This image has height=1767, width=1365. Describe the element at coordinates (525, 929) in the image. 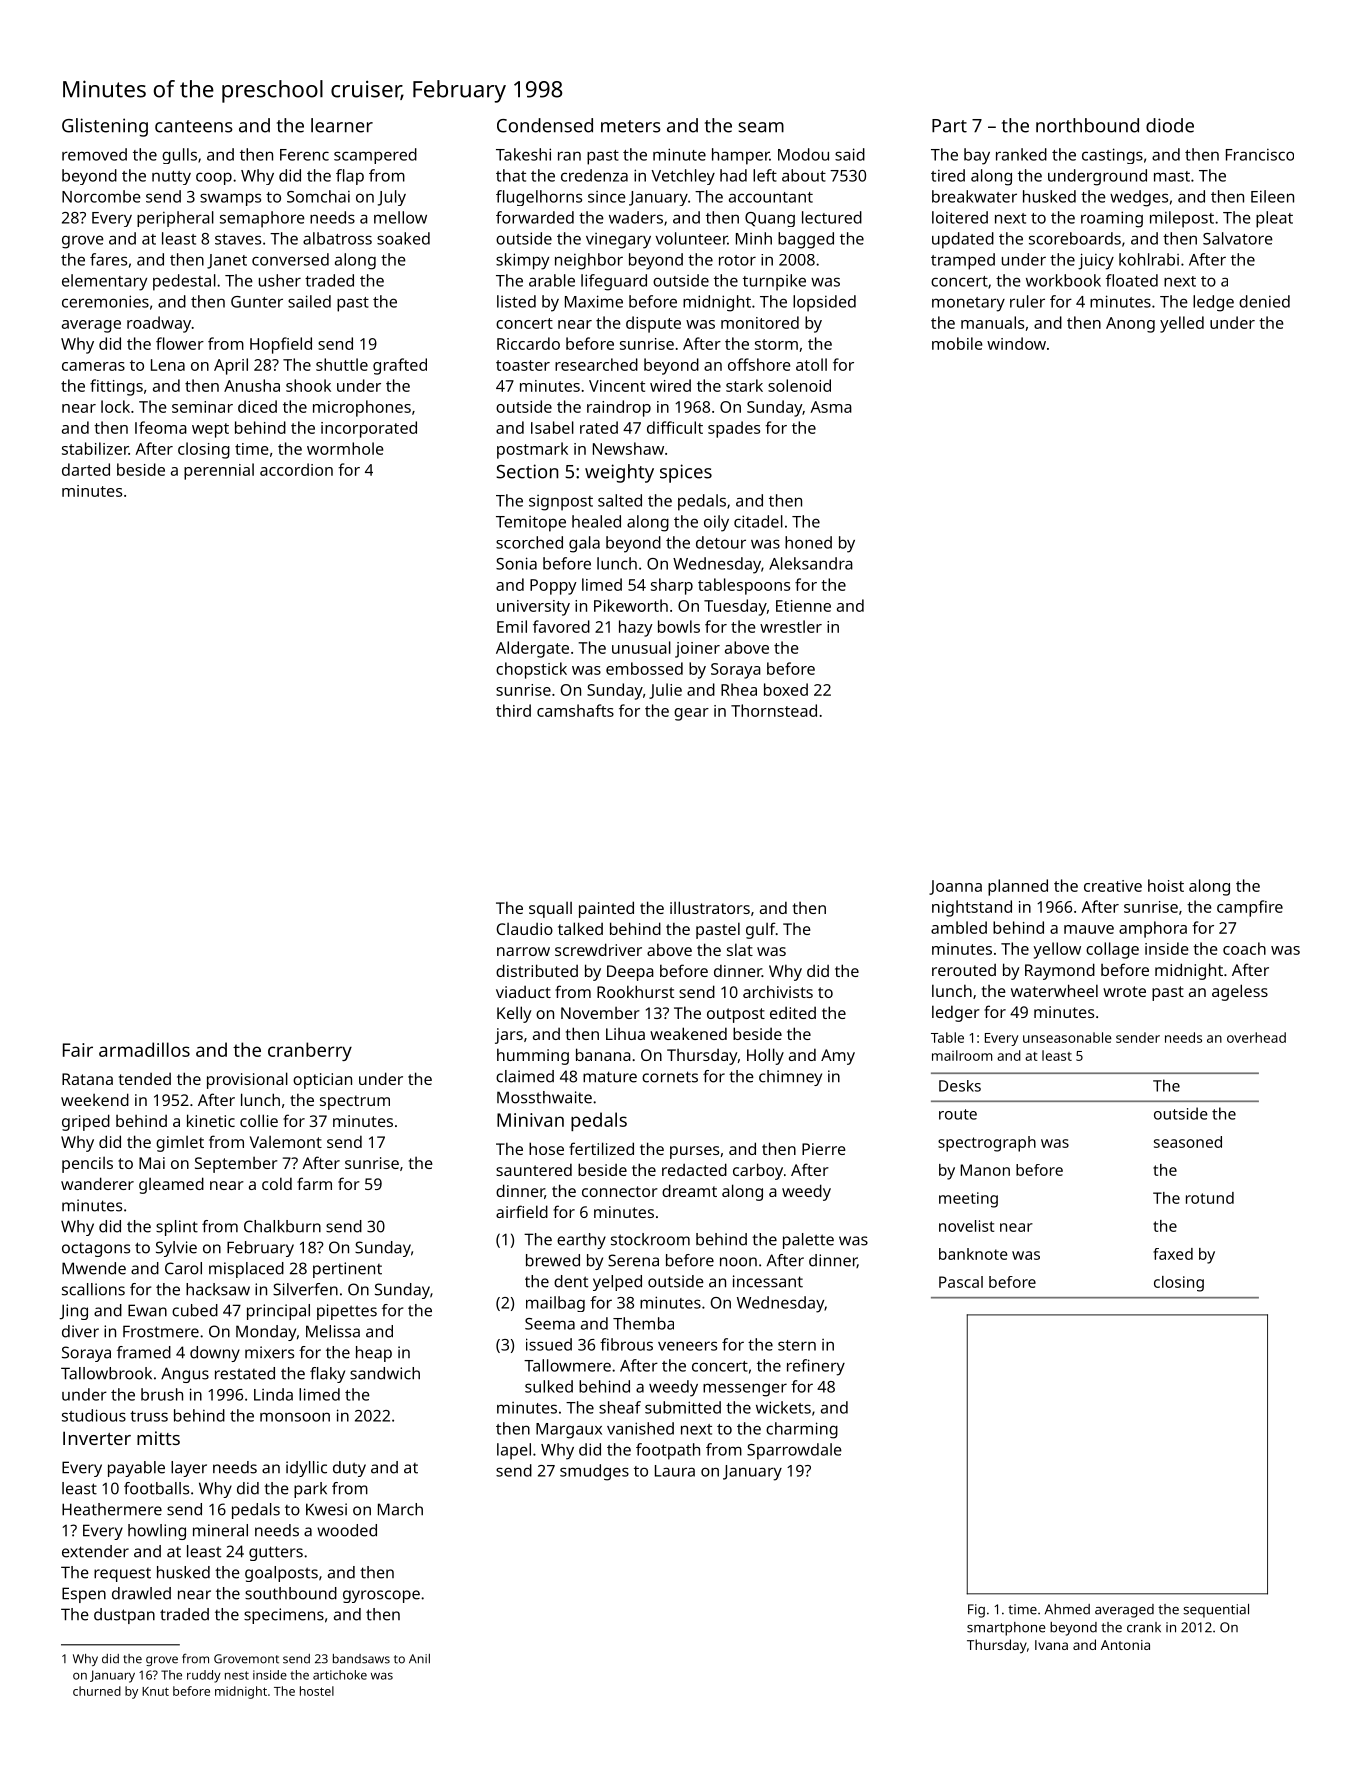

I see `Claudio` at that location.
